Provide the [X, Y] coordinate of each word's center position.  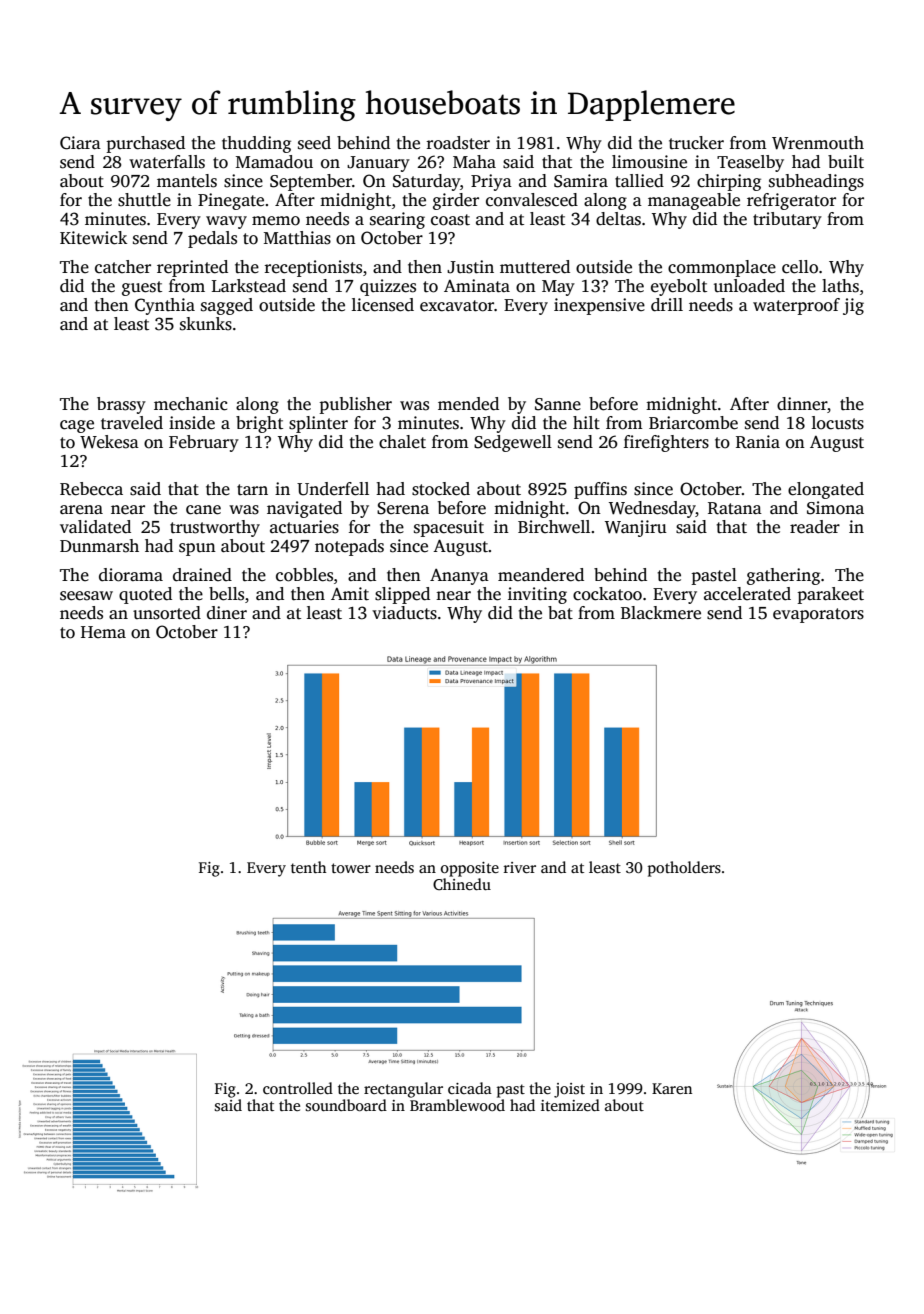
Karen [672, 1088]
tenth [309, 867]
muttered [535, 267]
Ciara [80, 143]
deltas [618, 219]
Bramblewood [457, 1105]
